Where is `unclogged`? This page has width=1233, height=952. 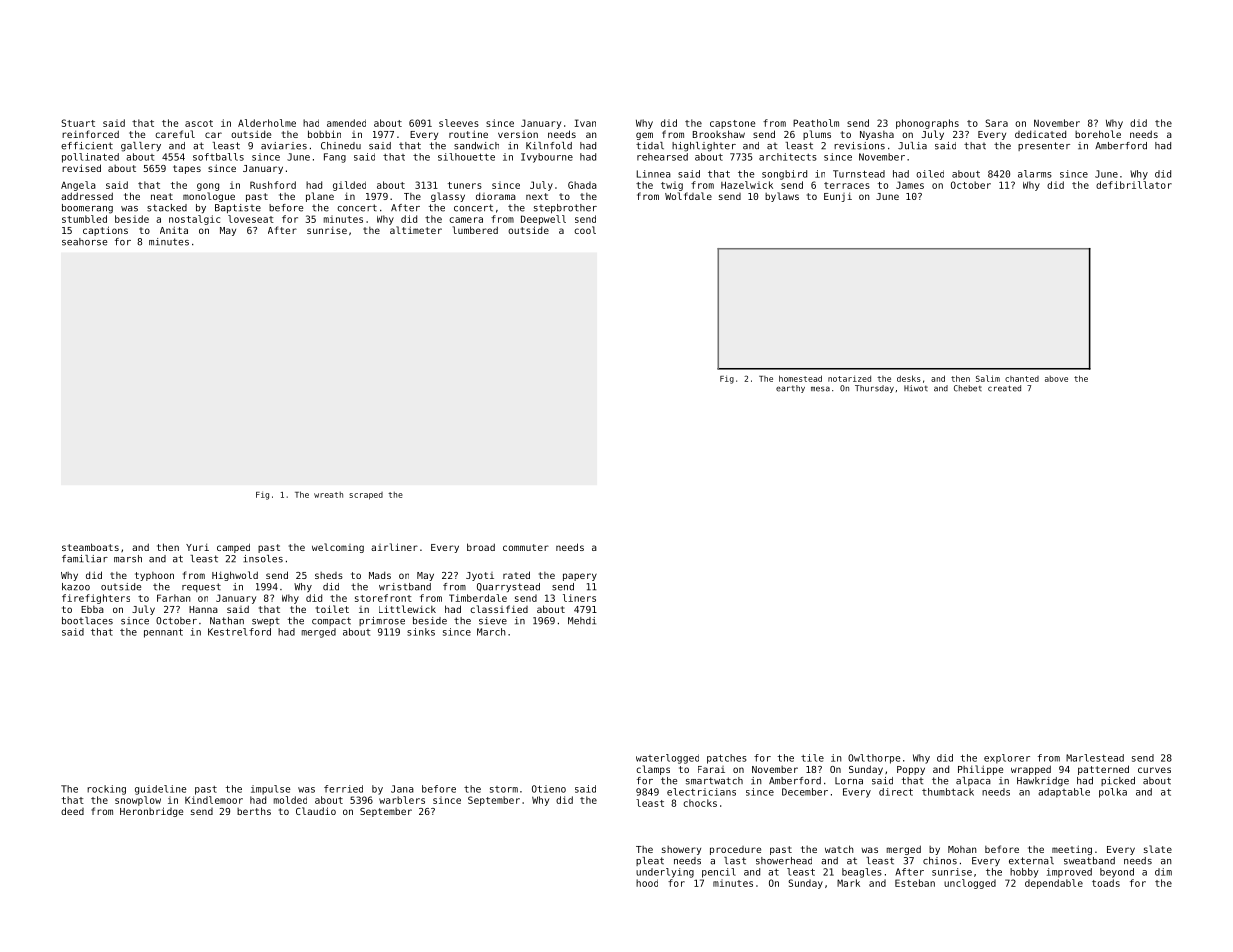
unclogged is located at coordinates (970, 884).
